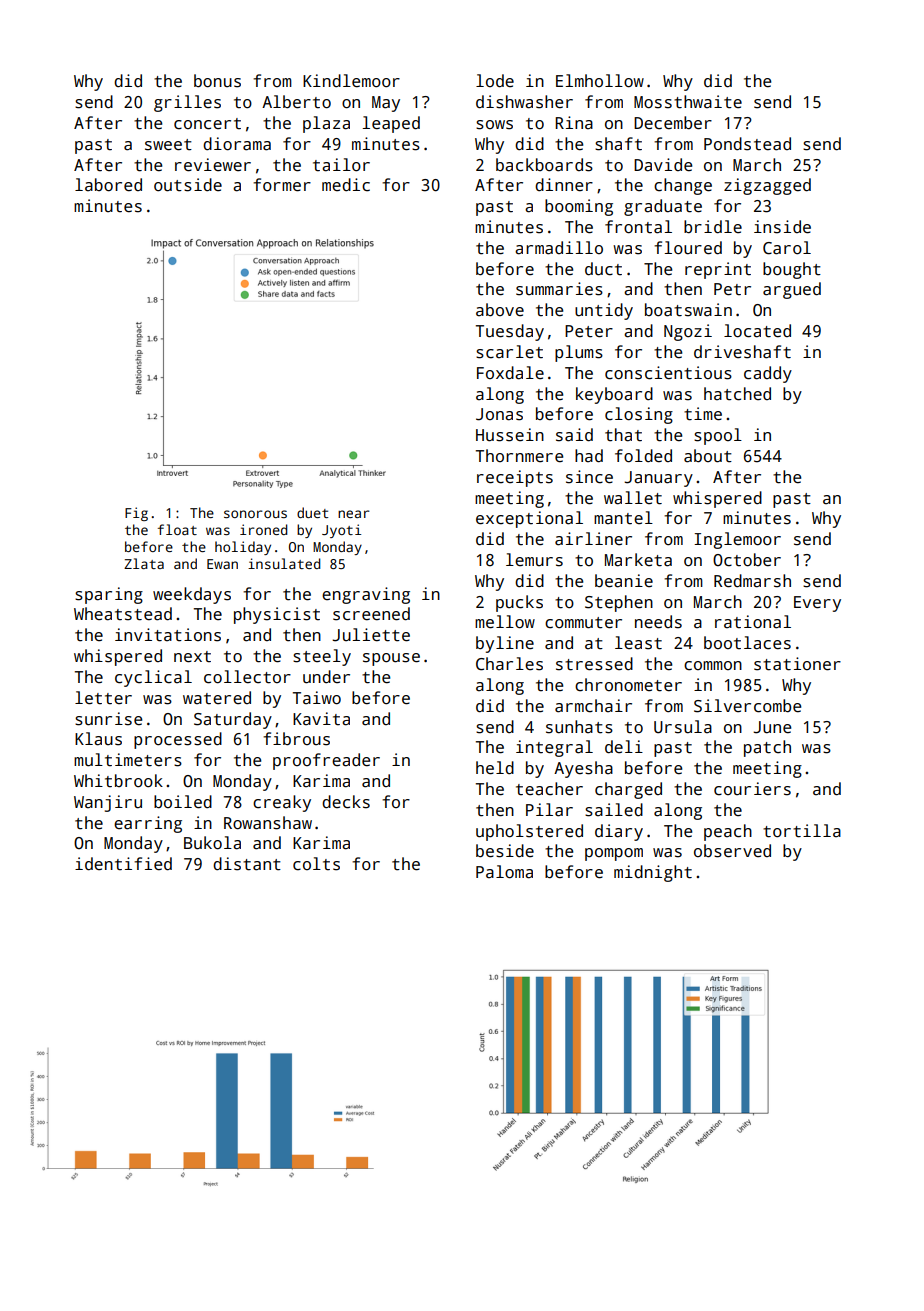 The width and height of the page is (924, 1311). I want to click on screened, so click(371, 614).
